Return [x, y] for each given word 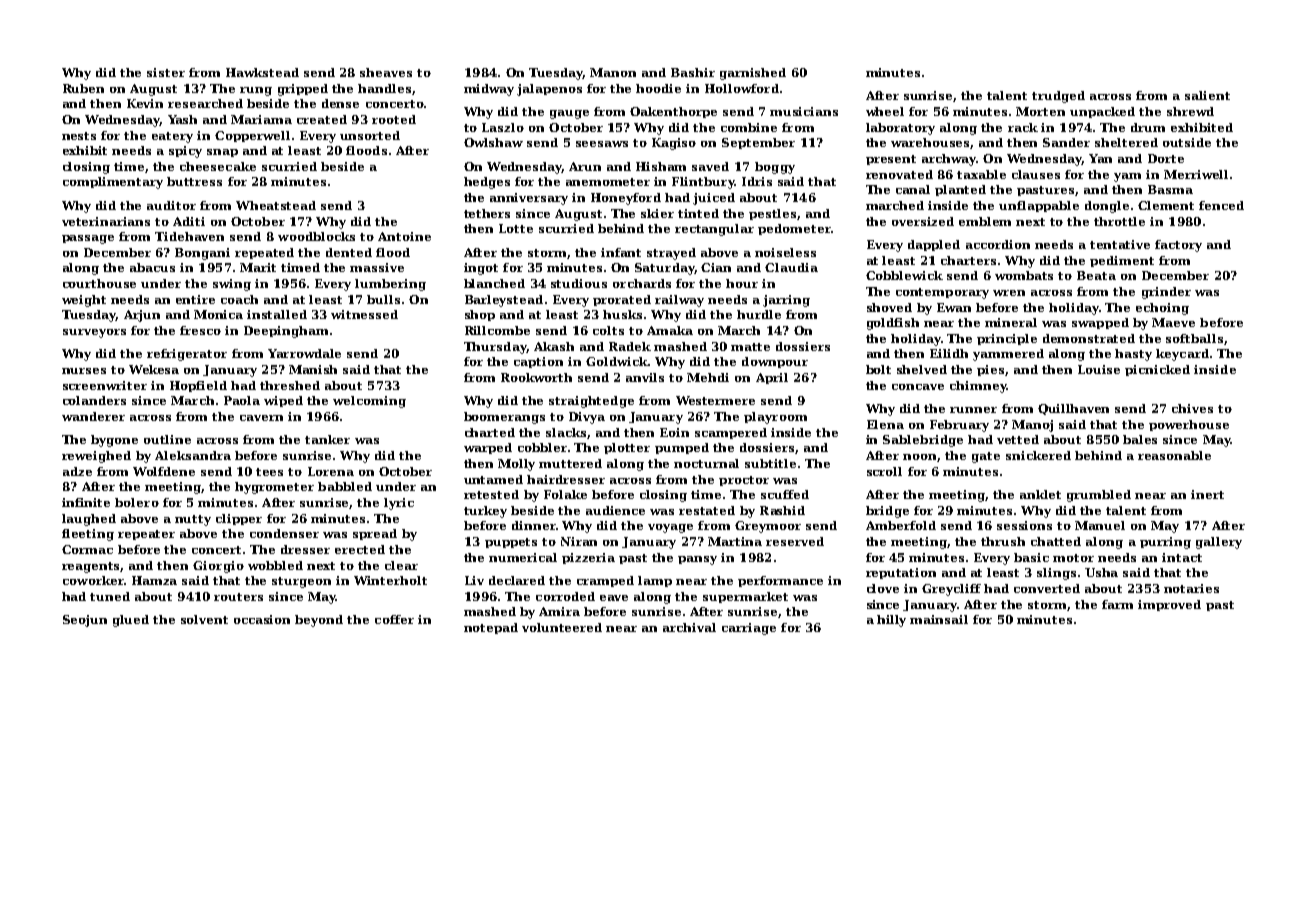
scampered [731, 433]
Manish [313, 369]
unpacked [1102, 112]
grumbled [1099, 496]
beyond [319, 621]
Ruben [83, 88]
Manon [613, 72]
